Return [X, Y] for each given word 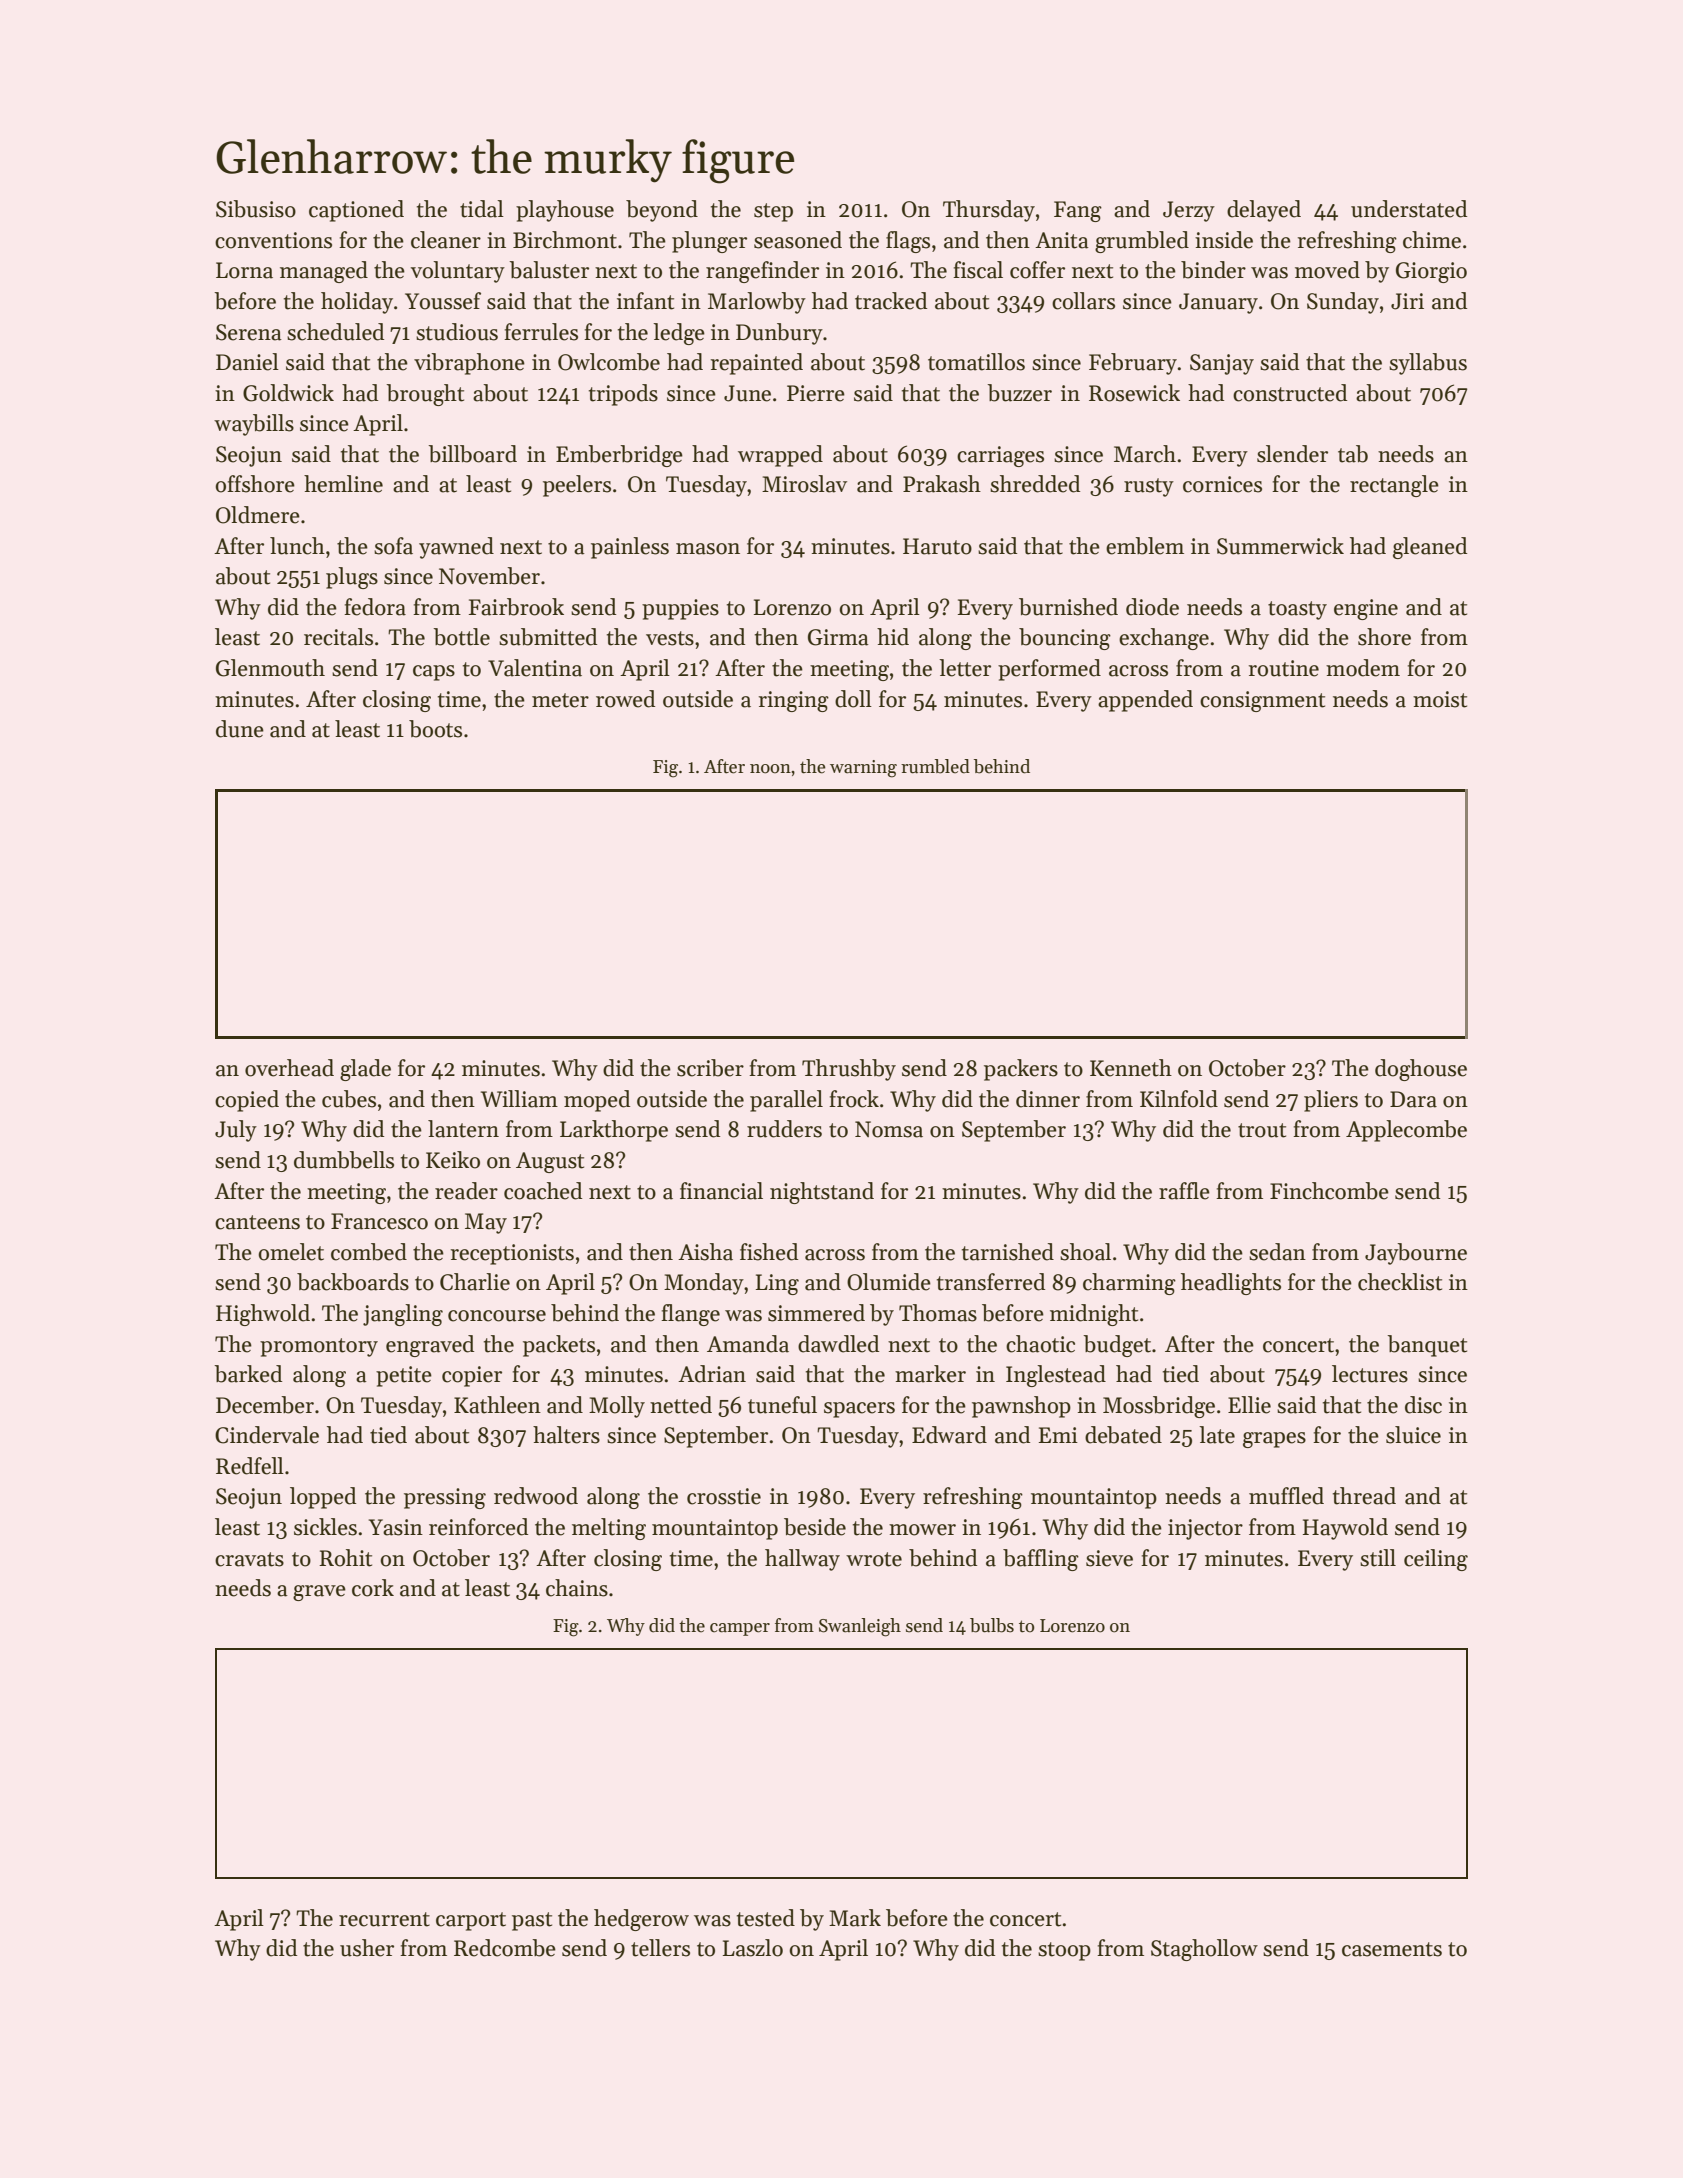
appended [1145, 701]
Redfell [250, 1466]
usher [367, 1948]
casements [1392, 1949]
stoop [1064, 1951]
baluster [549, 270]
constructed [1290, 393]
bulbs [992, 1625]
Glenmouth [270, 668]
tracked [891, 301]
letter [965, 668]
